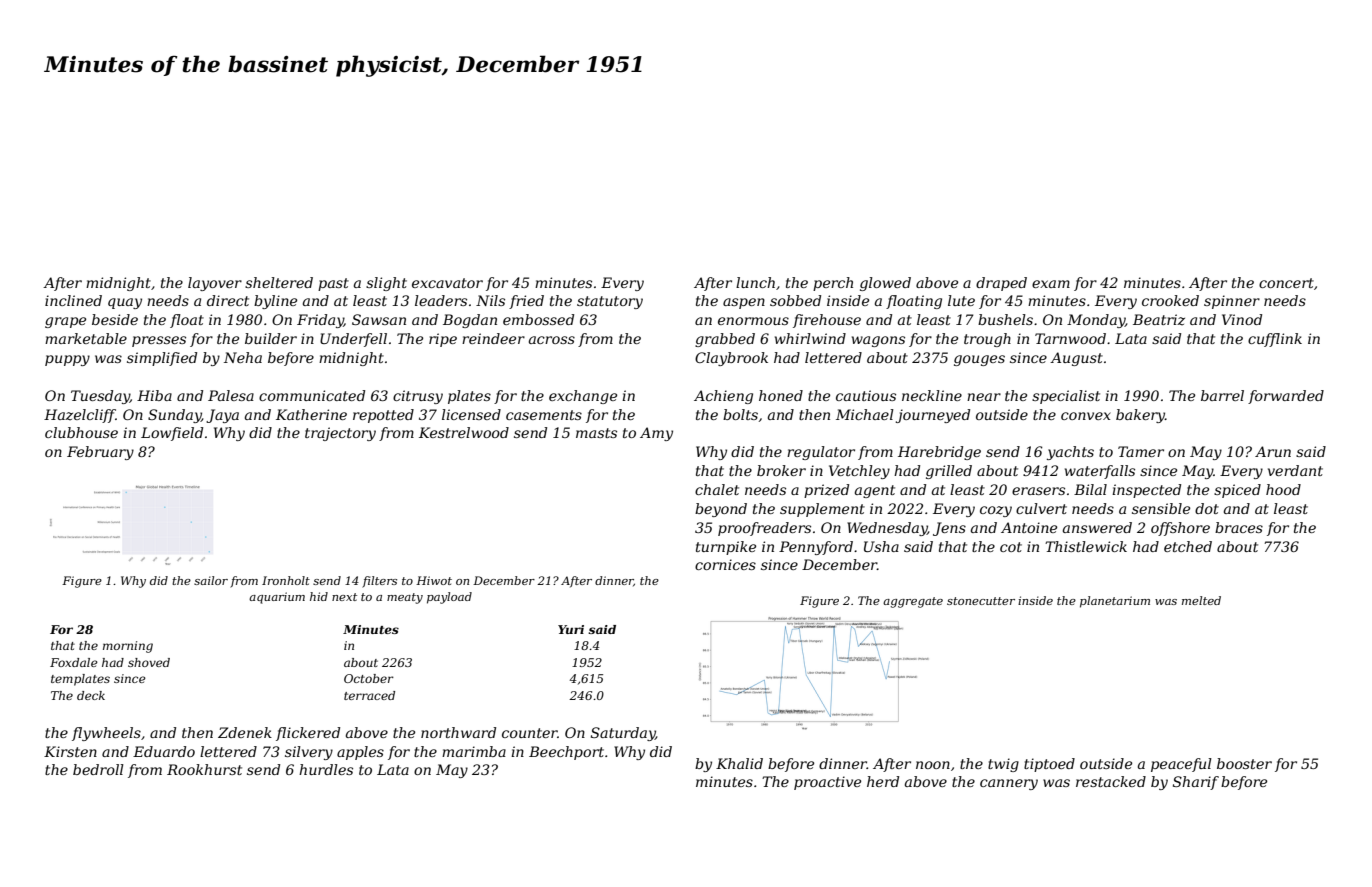 This page has width=1372, height=887. Describe the element at coordinates (1115, 602) in the page. I see `planetarium` at that location.
